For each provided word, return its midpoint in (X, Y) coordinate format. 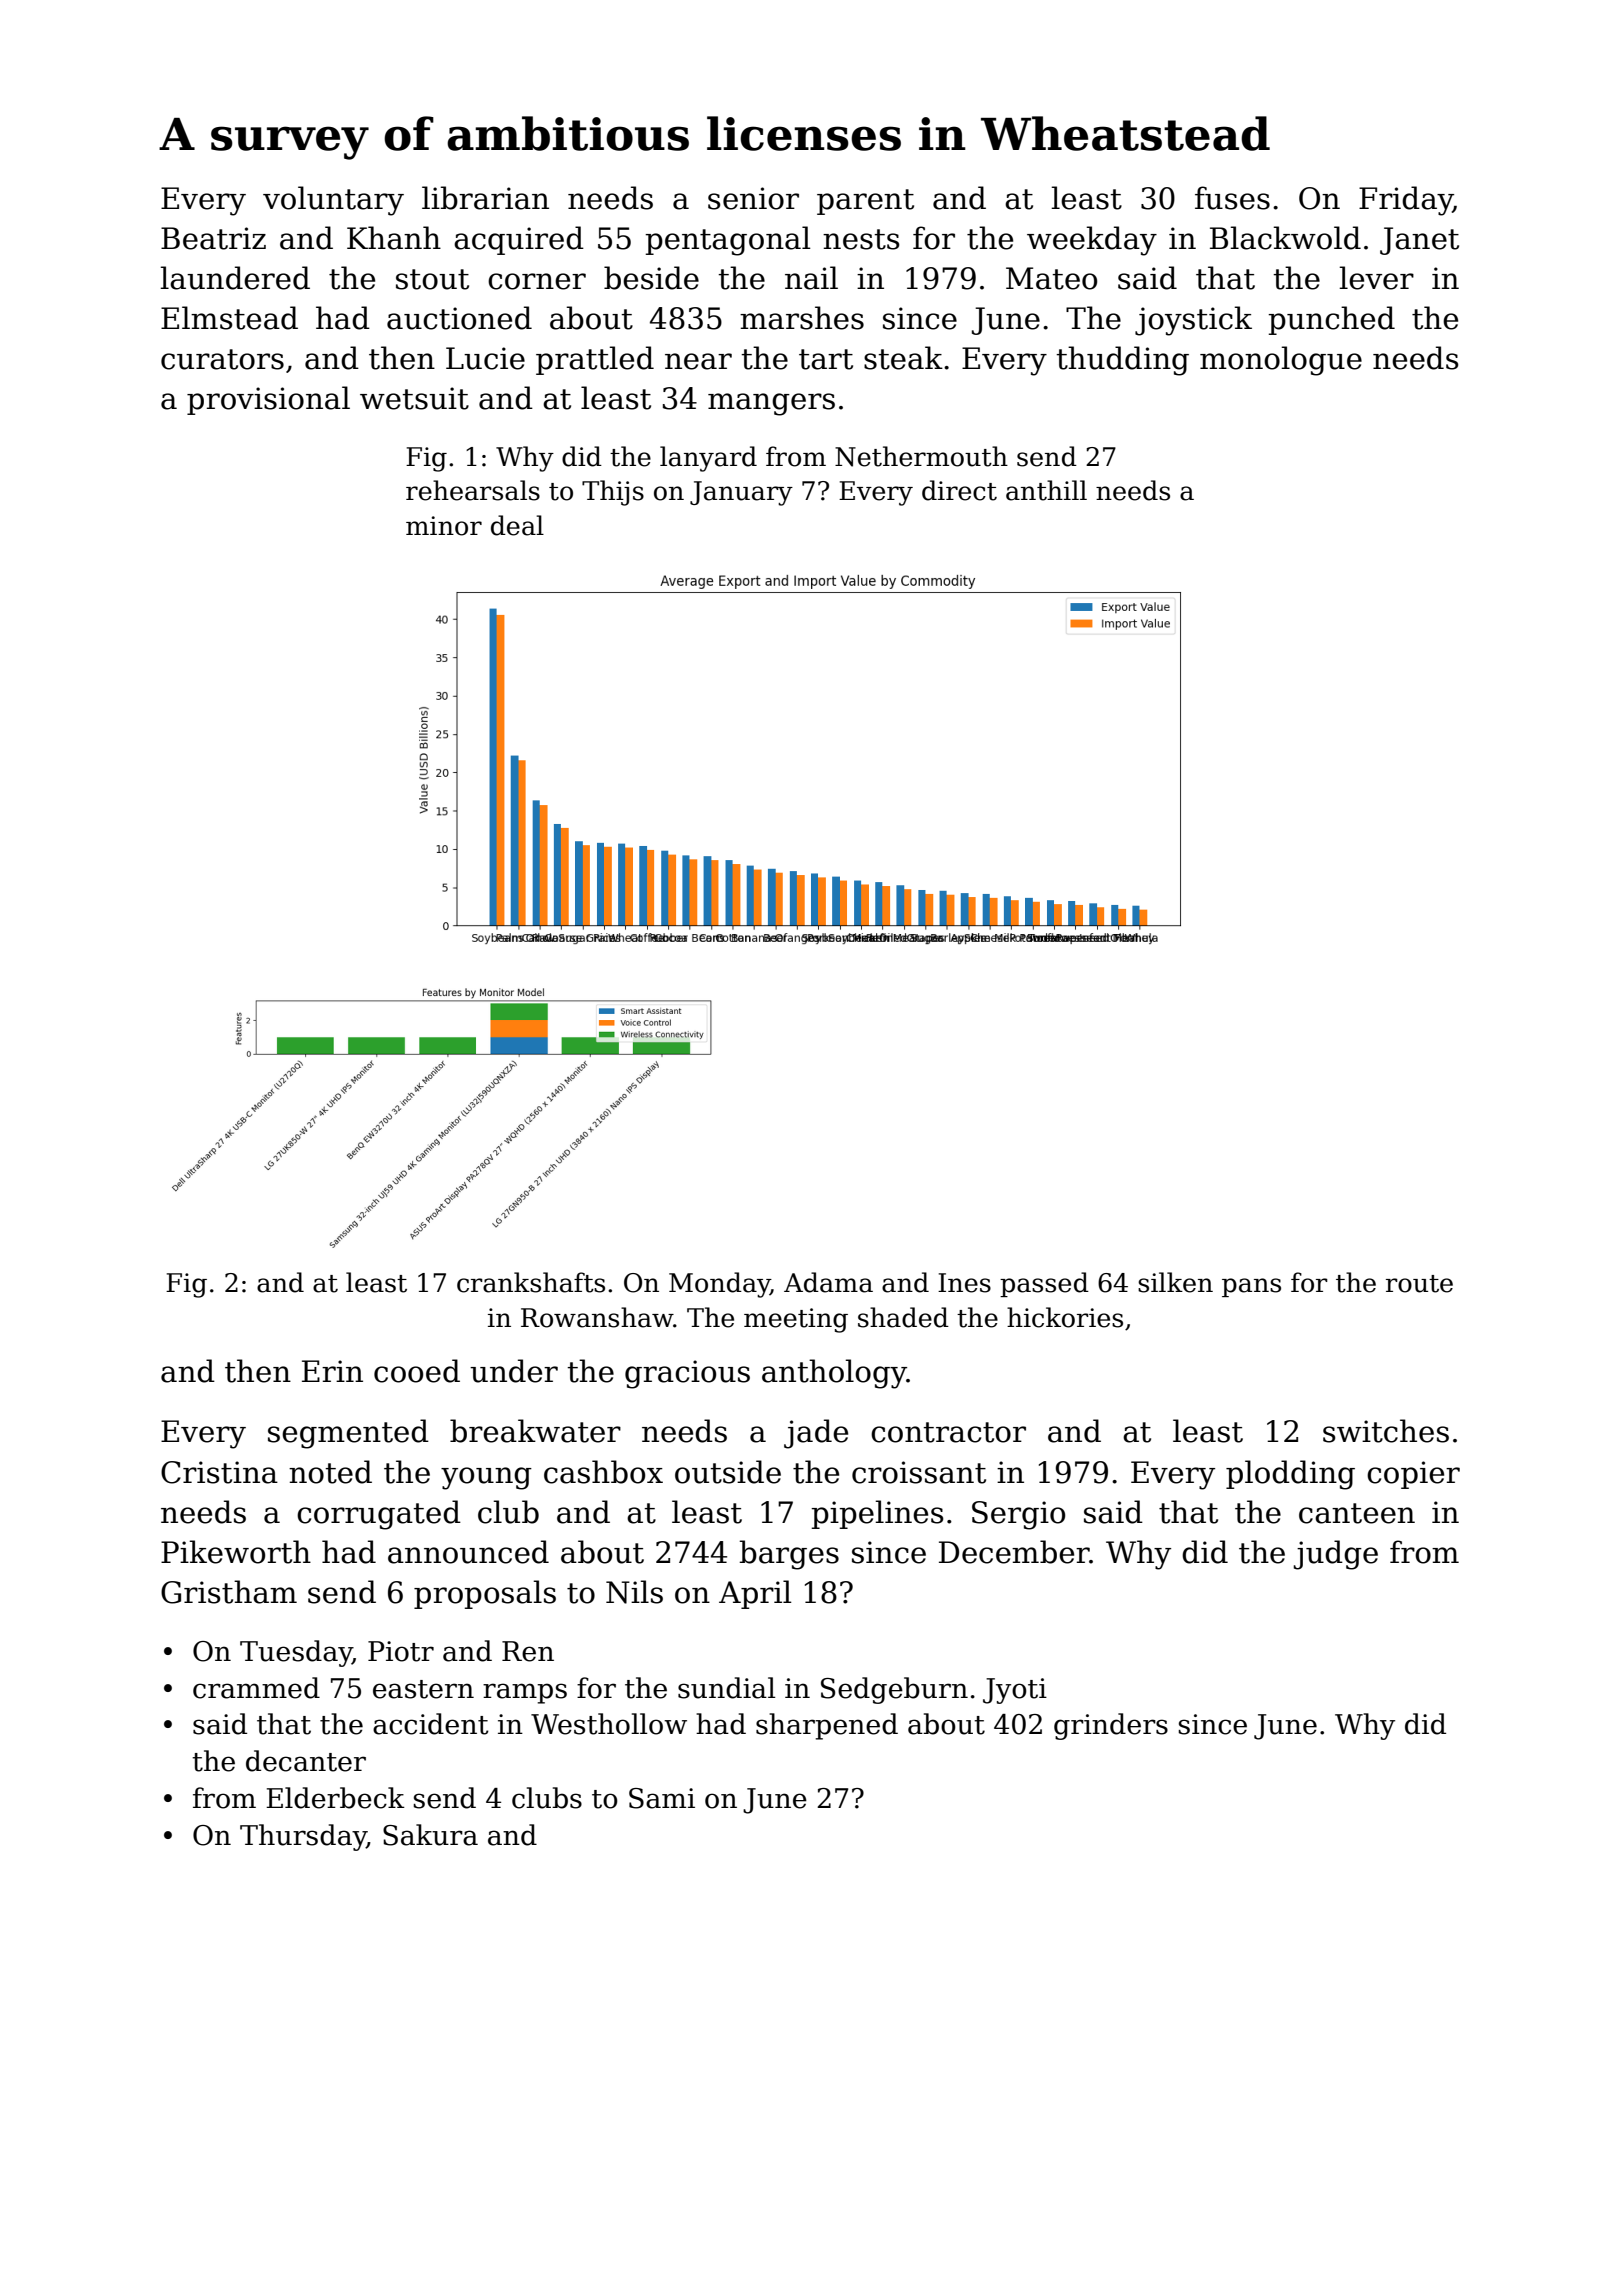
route (1419, 1284)
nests (861, 239)
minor (444, 526)
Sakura (430, 1835)
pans (1251, 1287)
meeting (796, 1320)
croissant (919, 1472)
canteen (1357, 1513)
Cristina (219, 1472)
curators (222, 359)
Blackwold (1285, 238)
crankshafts (531, 1282)
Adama (828, 1282)
